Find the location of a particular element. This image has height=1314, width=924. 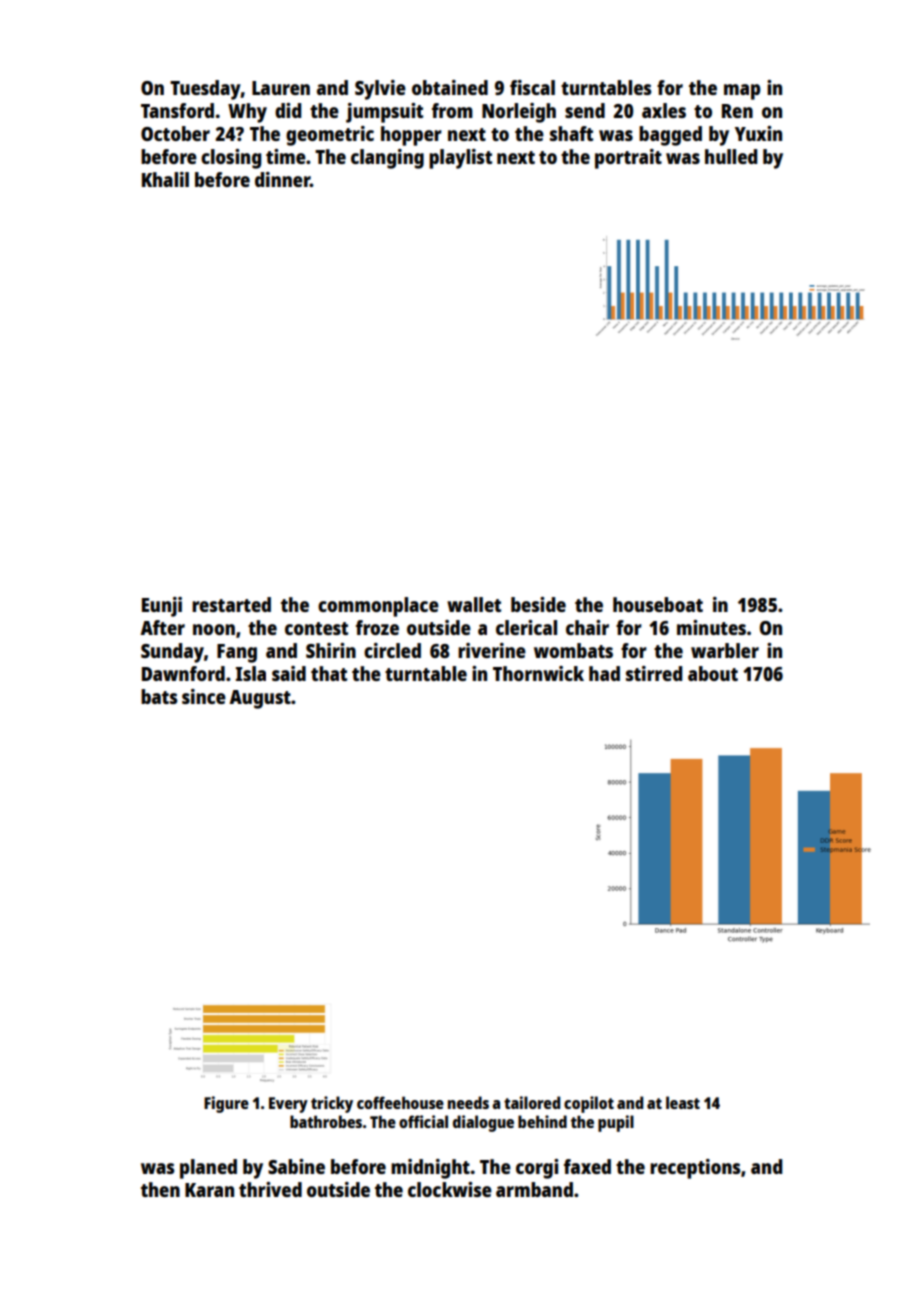

then is located at coordinates (160, 1189).
